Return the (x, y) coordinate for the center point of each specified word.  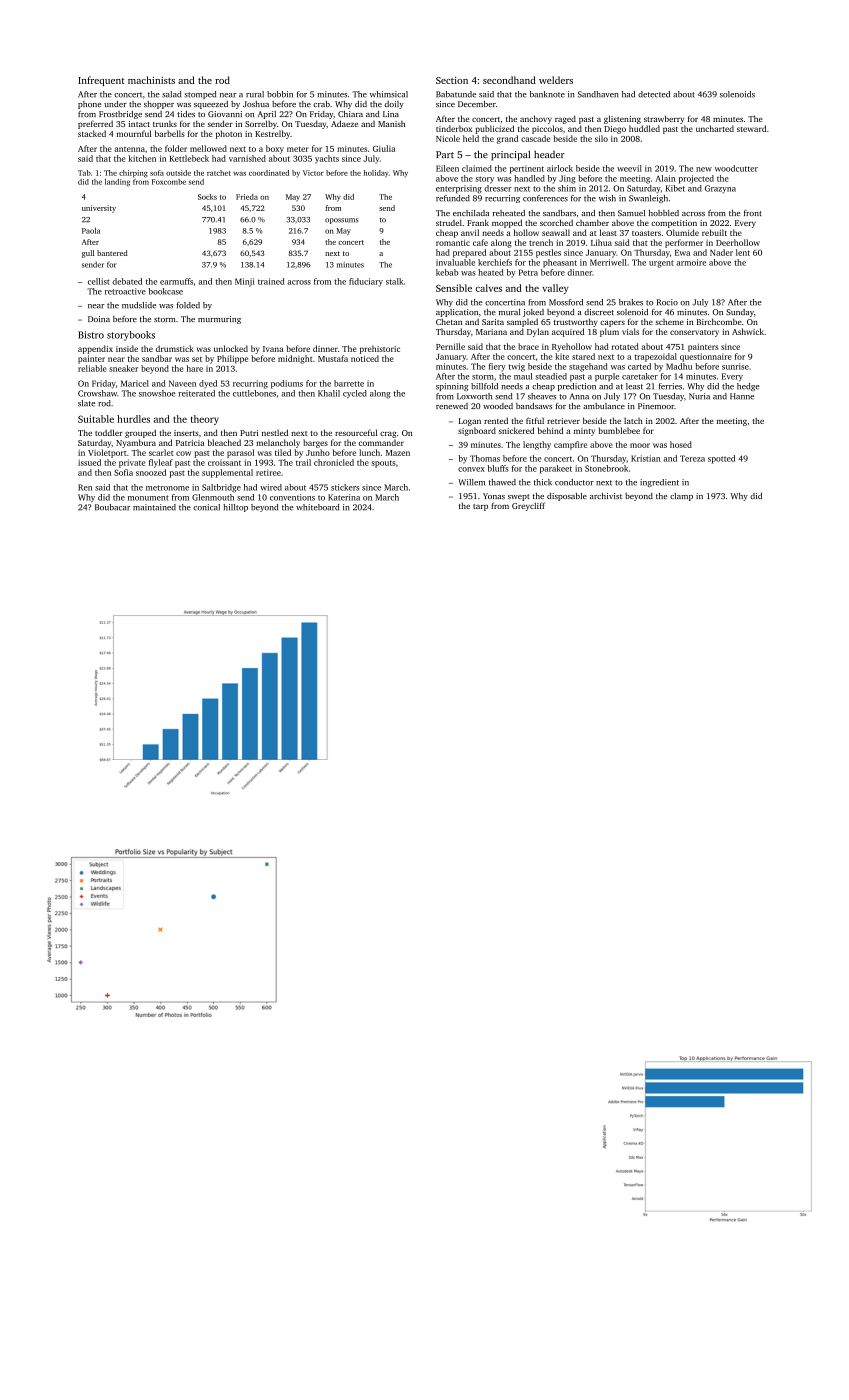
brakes (631, 302)
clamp (681, 497)
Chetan (449, 321)
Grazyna (720, 189)
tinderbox (454, 128)
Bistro (91, 335)
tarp (480, 507)
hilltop (235, 508)
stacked (92, 133)
